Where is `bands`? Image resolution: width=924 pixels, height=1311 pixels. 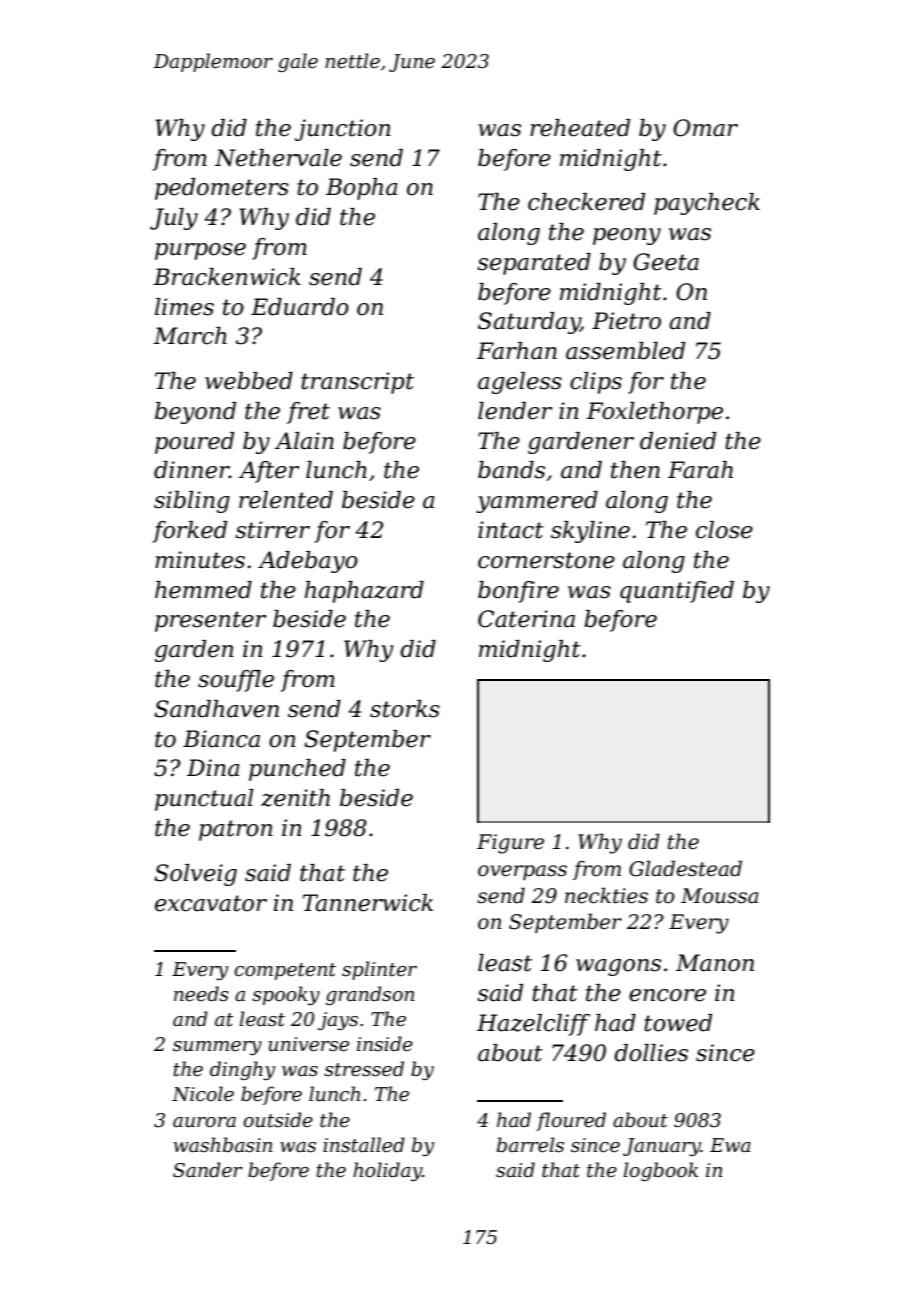
bands is located at coordinates (511, 470).
